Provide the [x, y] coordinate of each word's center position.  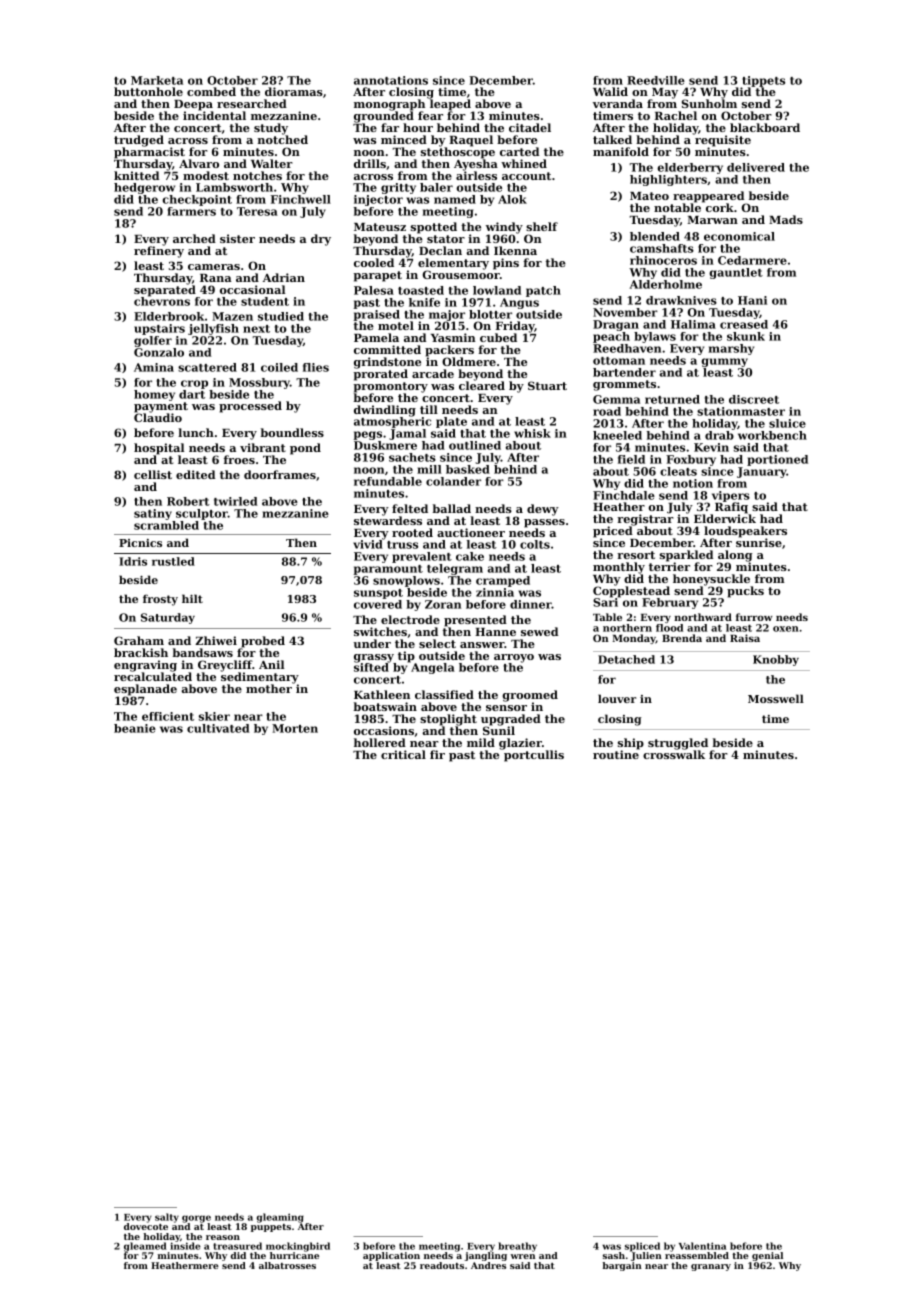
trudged [139, 141]
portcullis [534, 756]
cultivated [218, 728]
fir [437, 754]
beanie [135, 728]
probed [263, 642]
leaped [450, 105]
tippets [763, 81]
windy [504, 228]
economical [739, 236]
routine [616, 754]
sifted [371, 667]
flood [669, 628]
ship [631, 744]
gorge [196, 1219]
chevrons [162, 301]
